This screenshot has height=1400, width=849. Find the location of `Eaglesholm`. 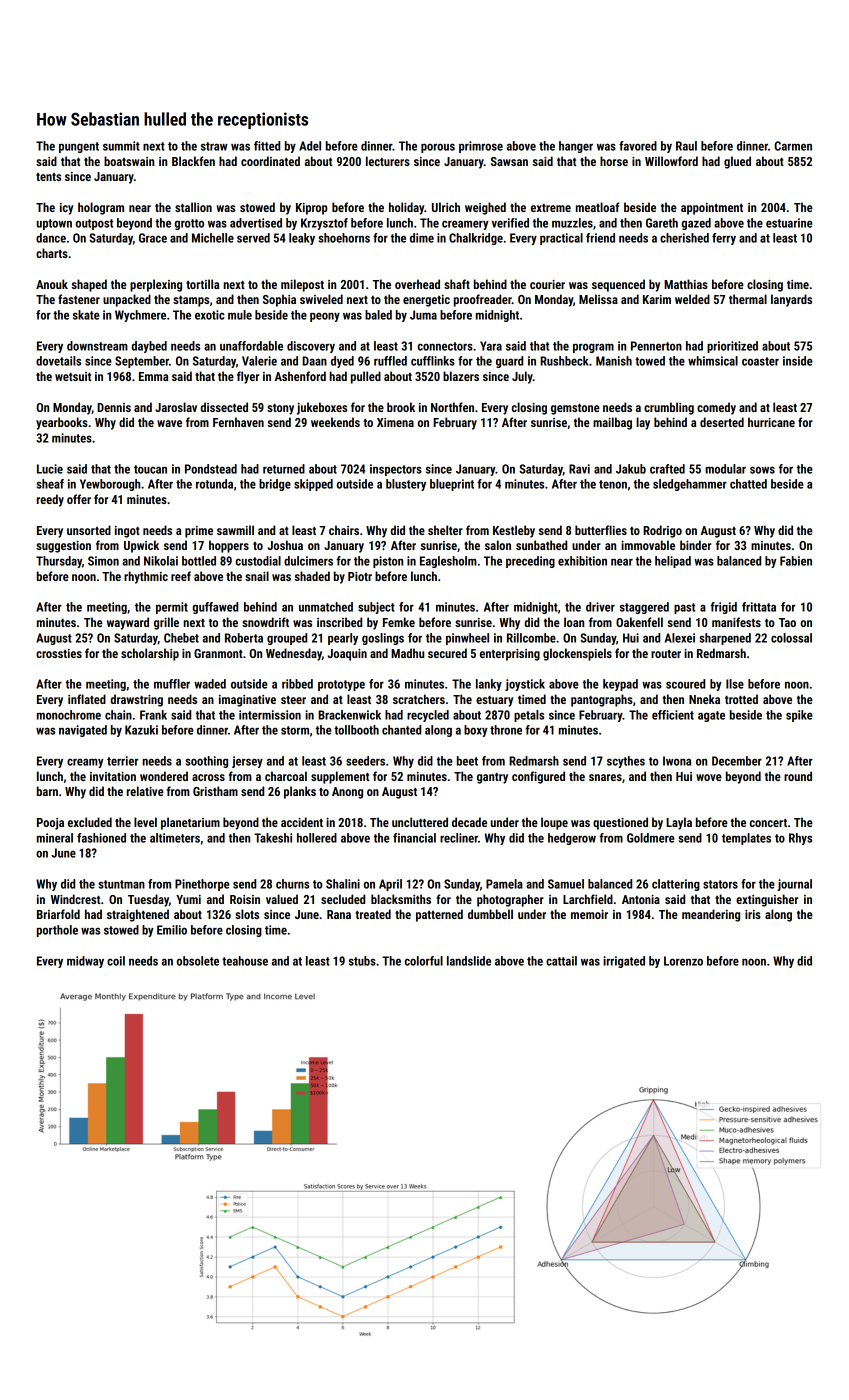

Eaglesholm is located at coordinates (448, 562).
